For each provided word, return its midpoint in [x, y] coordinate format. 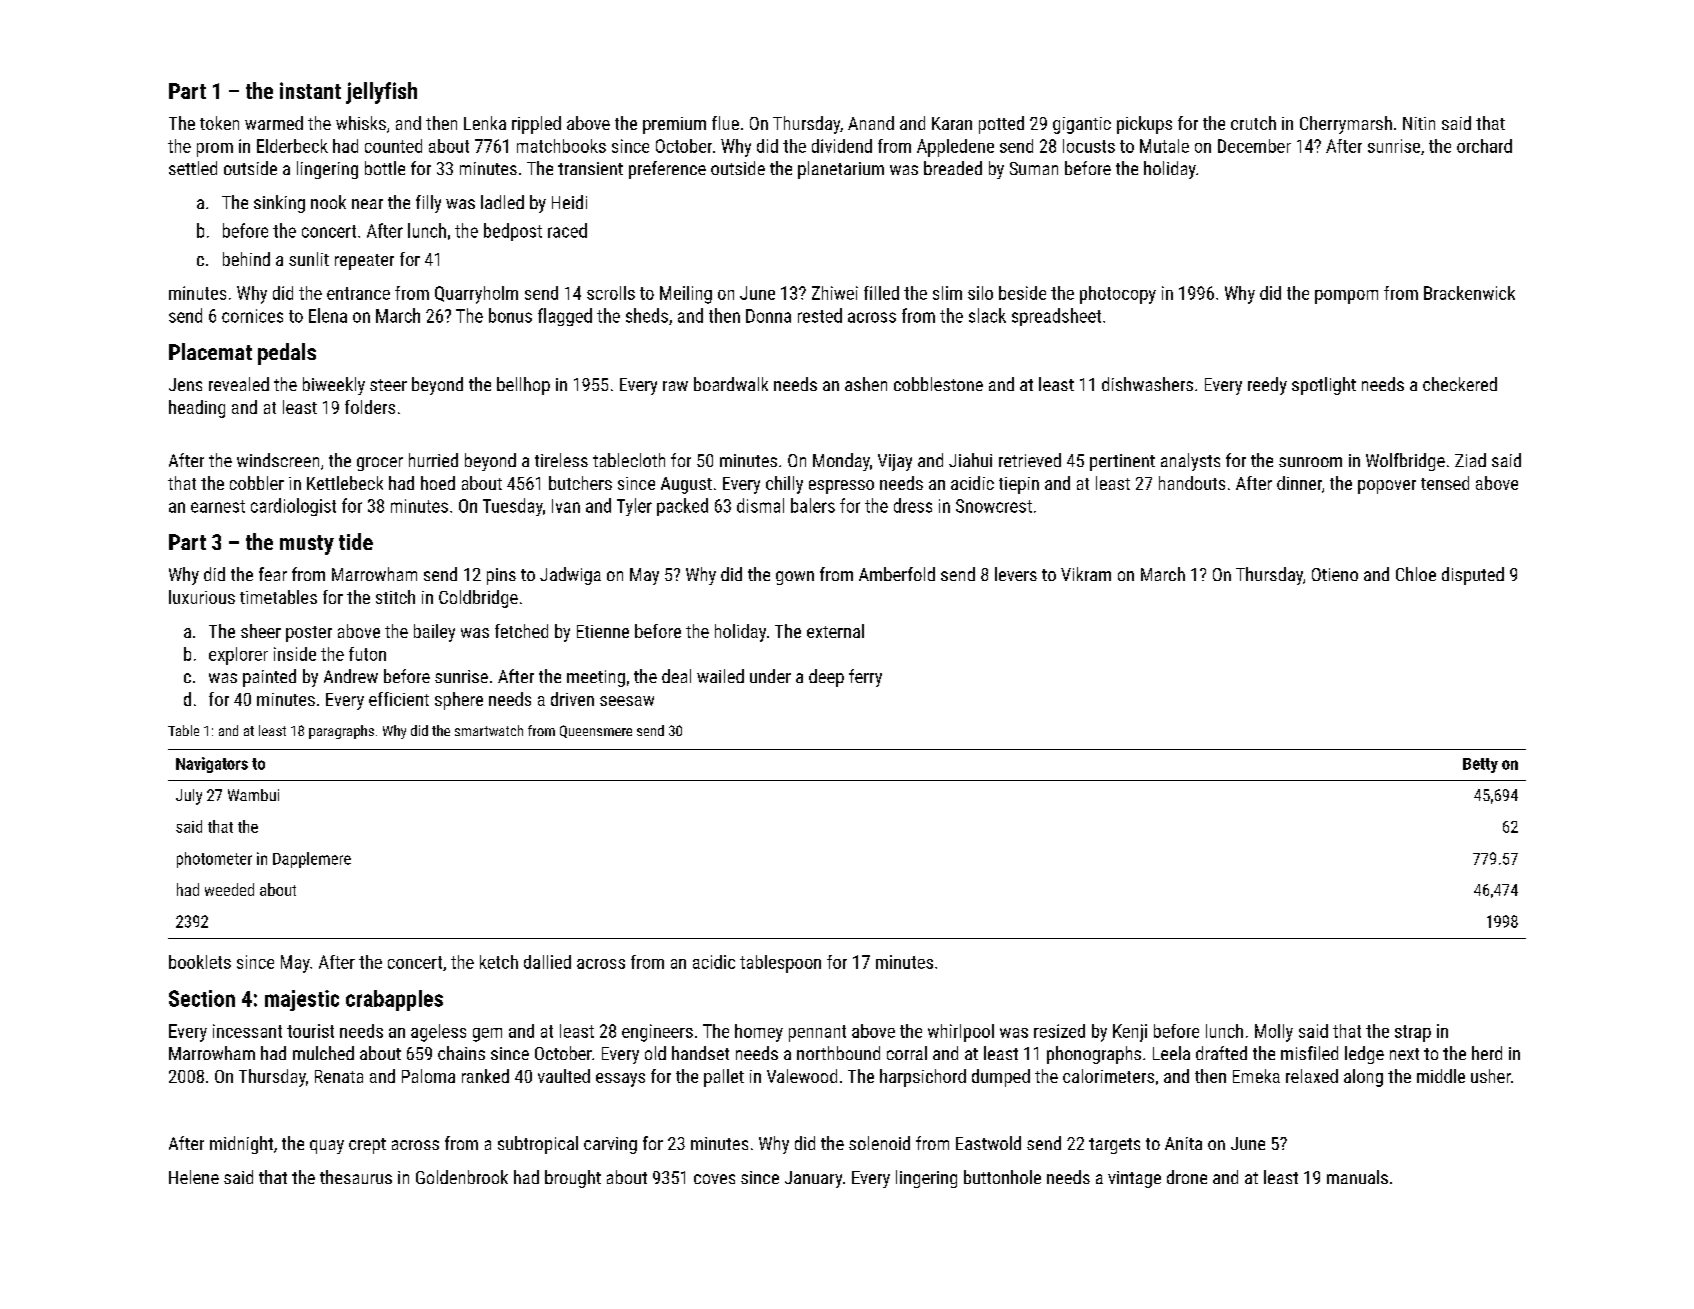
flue [725, 123]
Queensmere [596, 731]
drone [1187, 1177]
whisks [361, 123]
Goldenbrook [462, 1177]
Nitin [1419, 123]
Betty [1480, 765]
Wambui [253, 795]
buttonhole [1002, 1177]
